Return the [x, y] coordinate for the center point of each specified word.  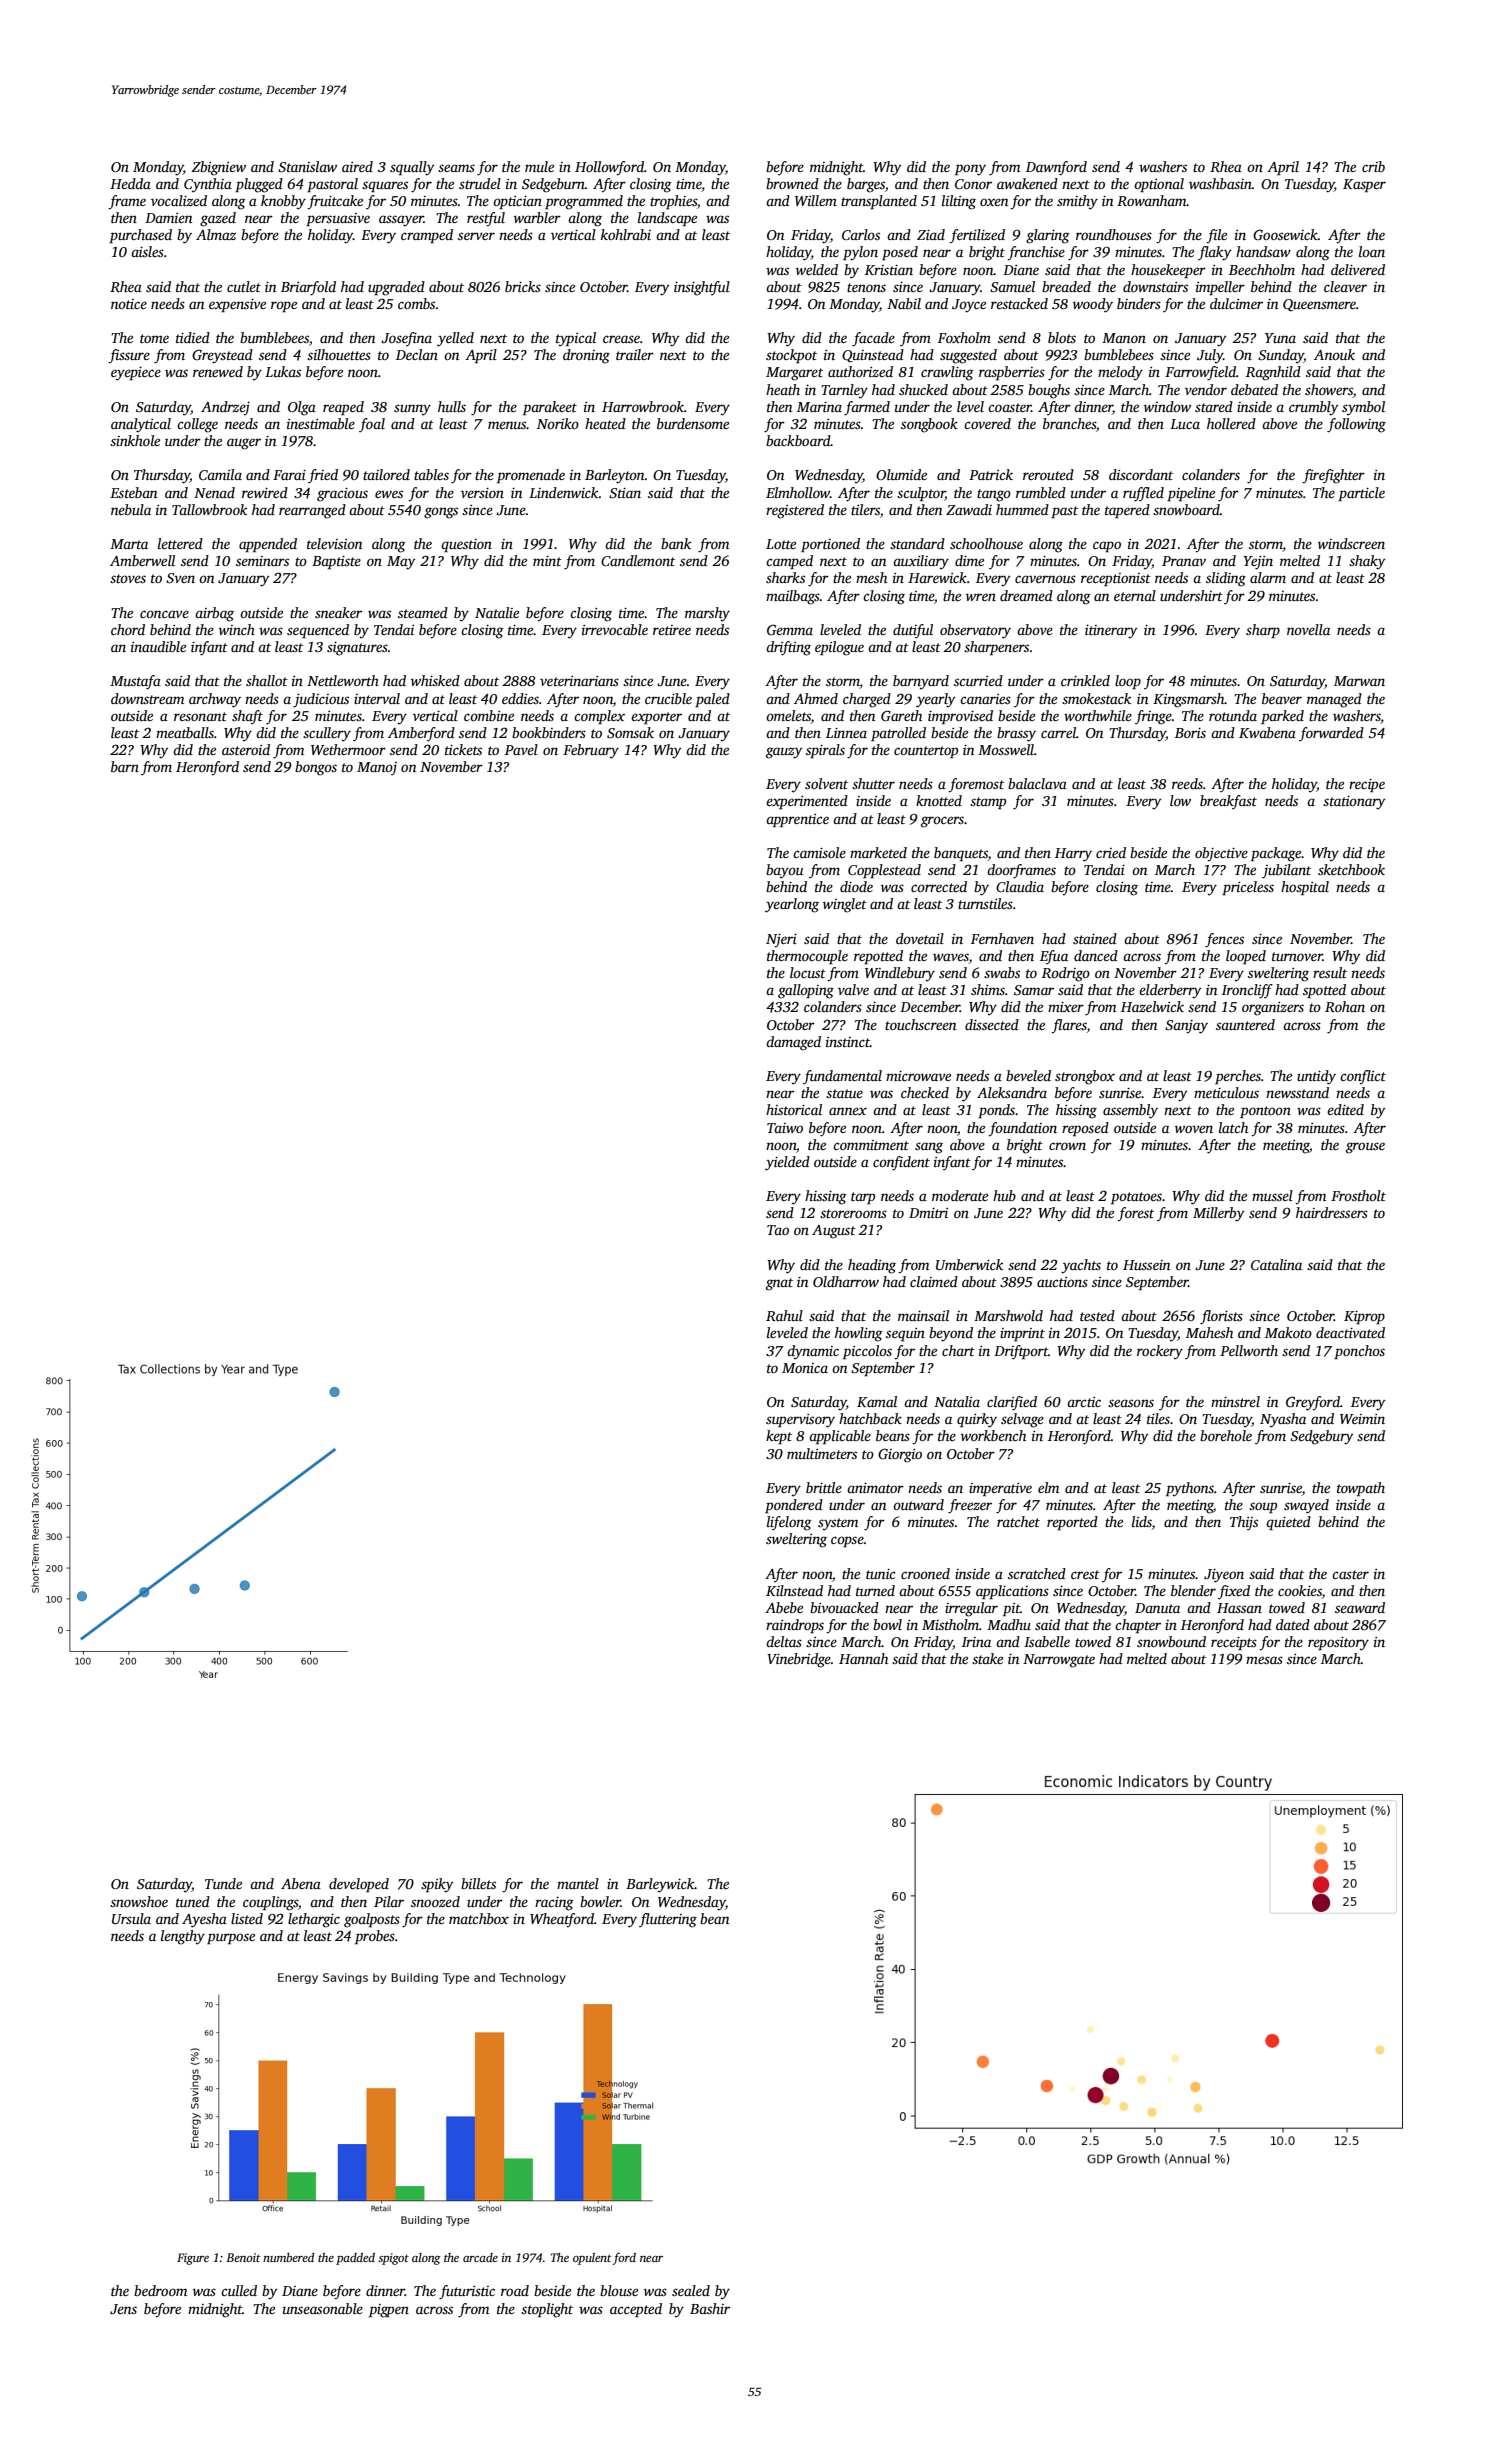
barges [866, 185]
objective [1221, 854]
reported [1072, 1523]
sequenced [318, 631]
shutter [873, 783]
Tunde [223, 1883]
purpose [231, 1938]
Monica [805, 1368]
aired [357, 166]
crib [1373, 166]
